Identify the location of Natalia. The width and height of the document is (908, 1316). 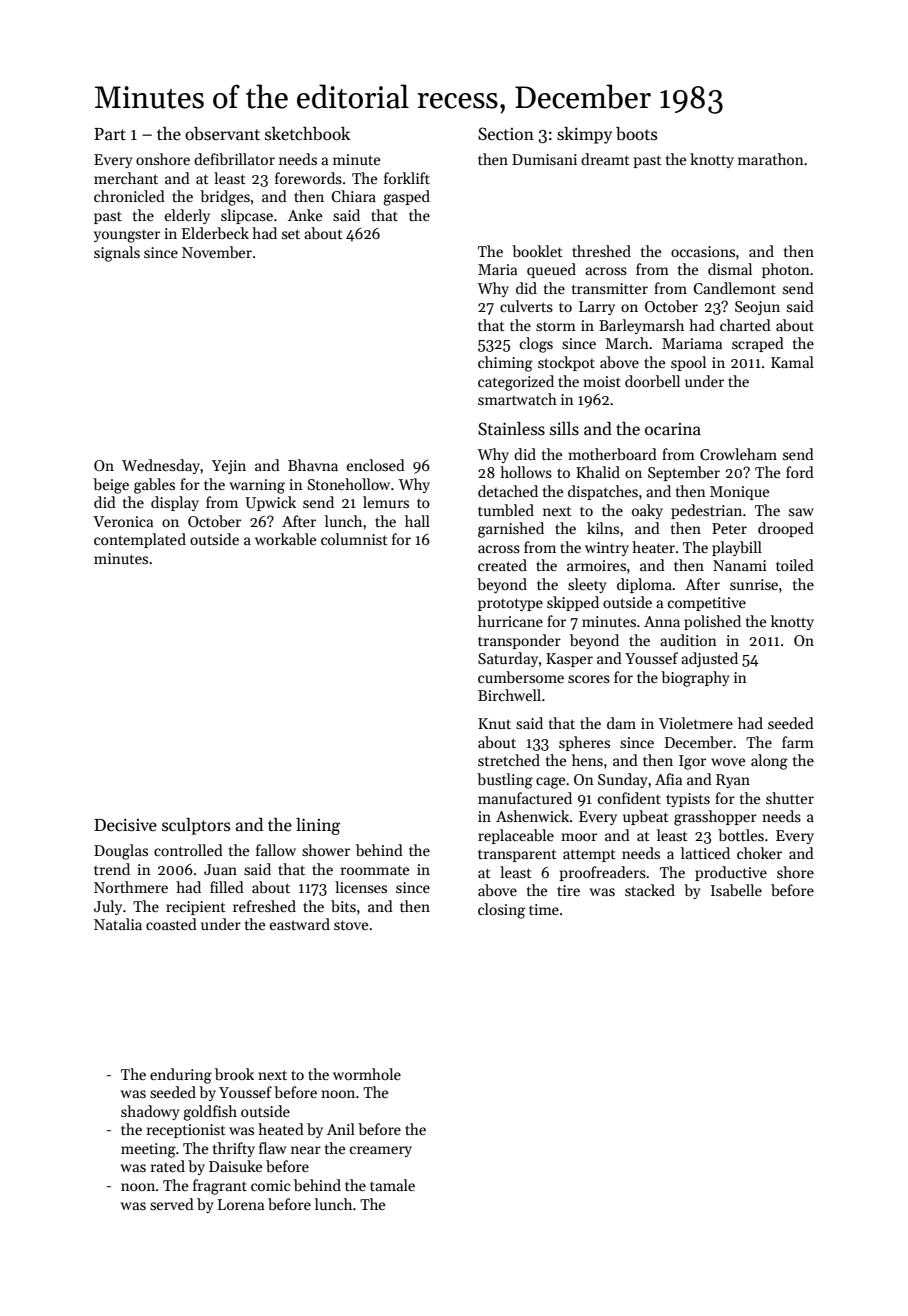
(118, 924).
